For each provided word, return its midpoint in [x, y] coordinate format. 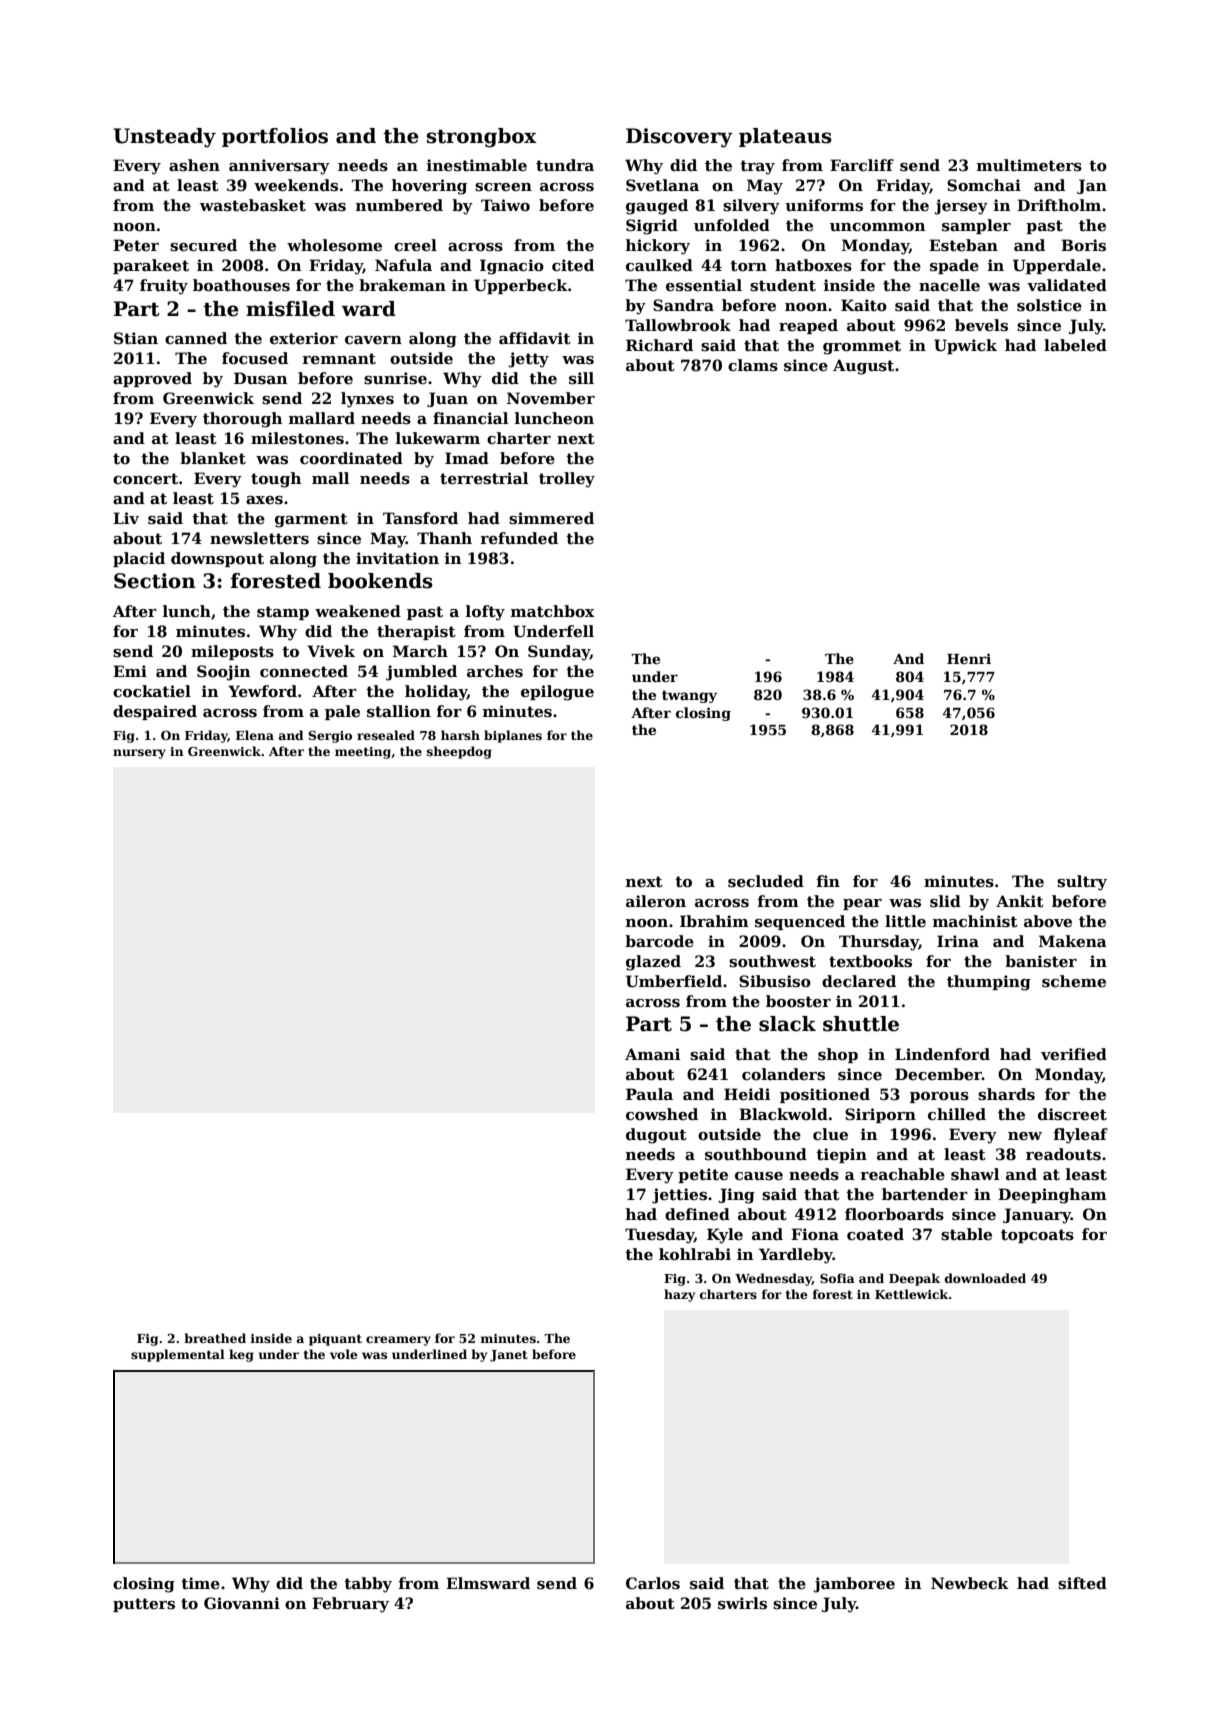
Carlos [653, 1583]
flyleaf [1080, 1136]
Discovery [679, 138]
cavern [373, 340]
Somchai [984, 185]
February [350, 1605]
